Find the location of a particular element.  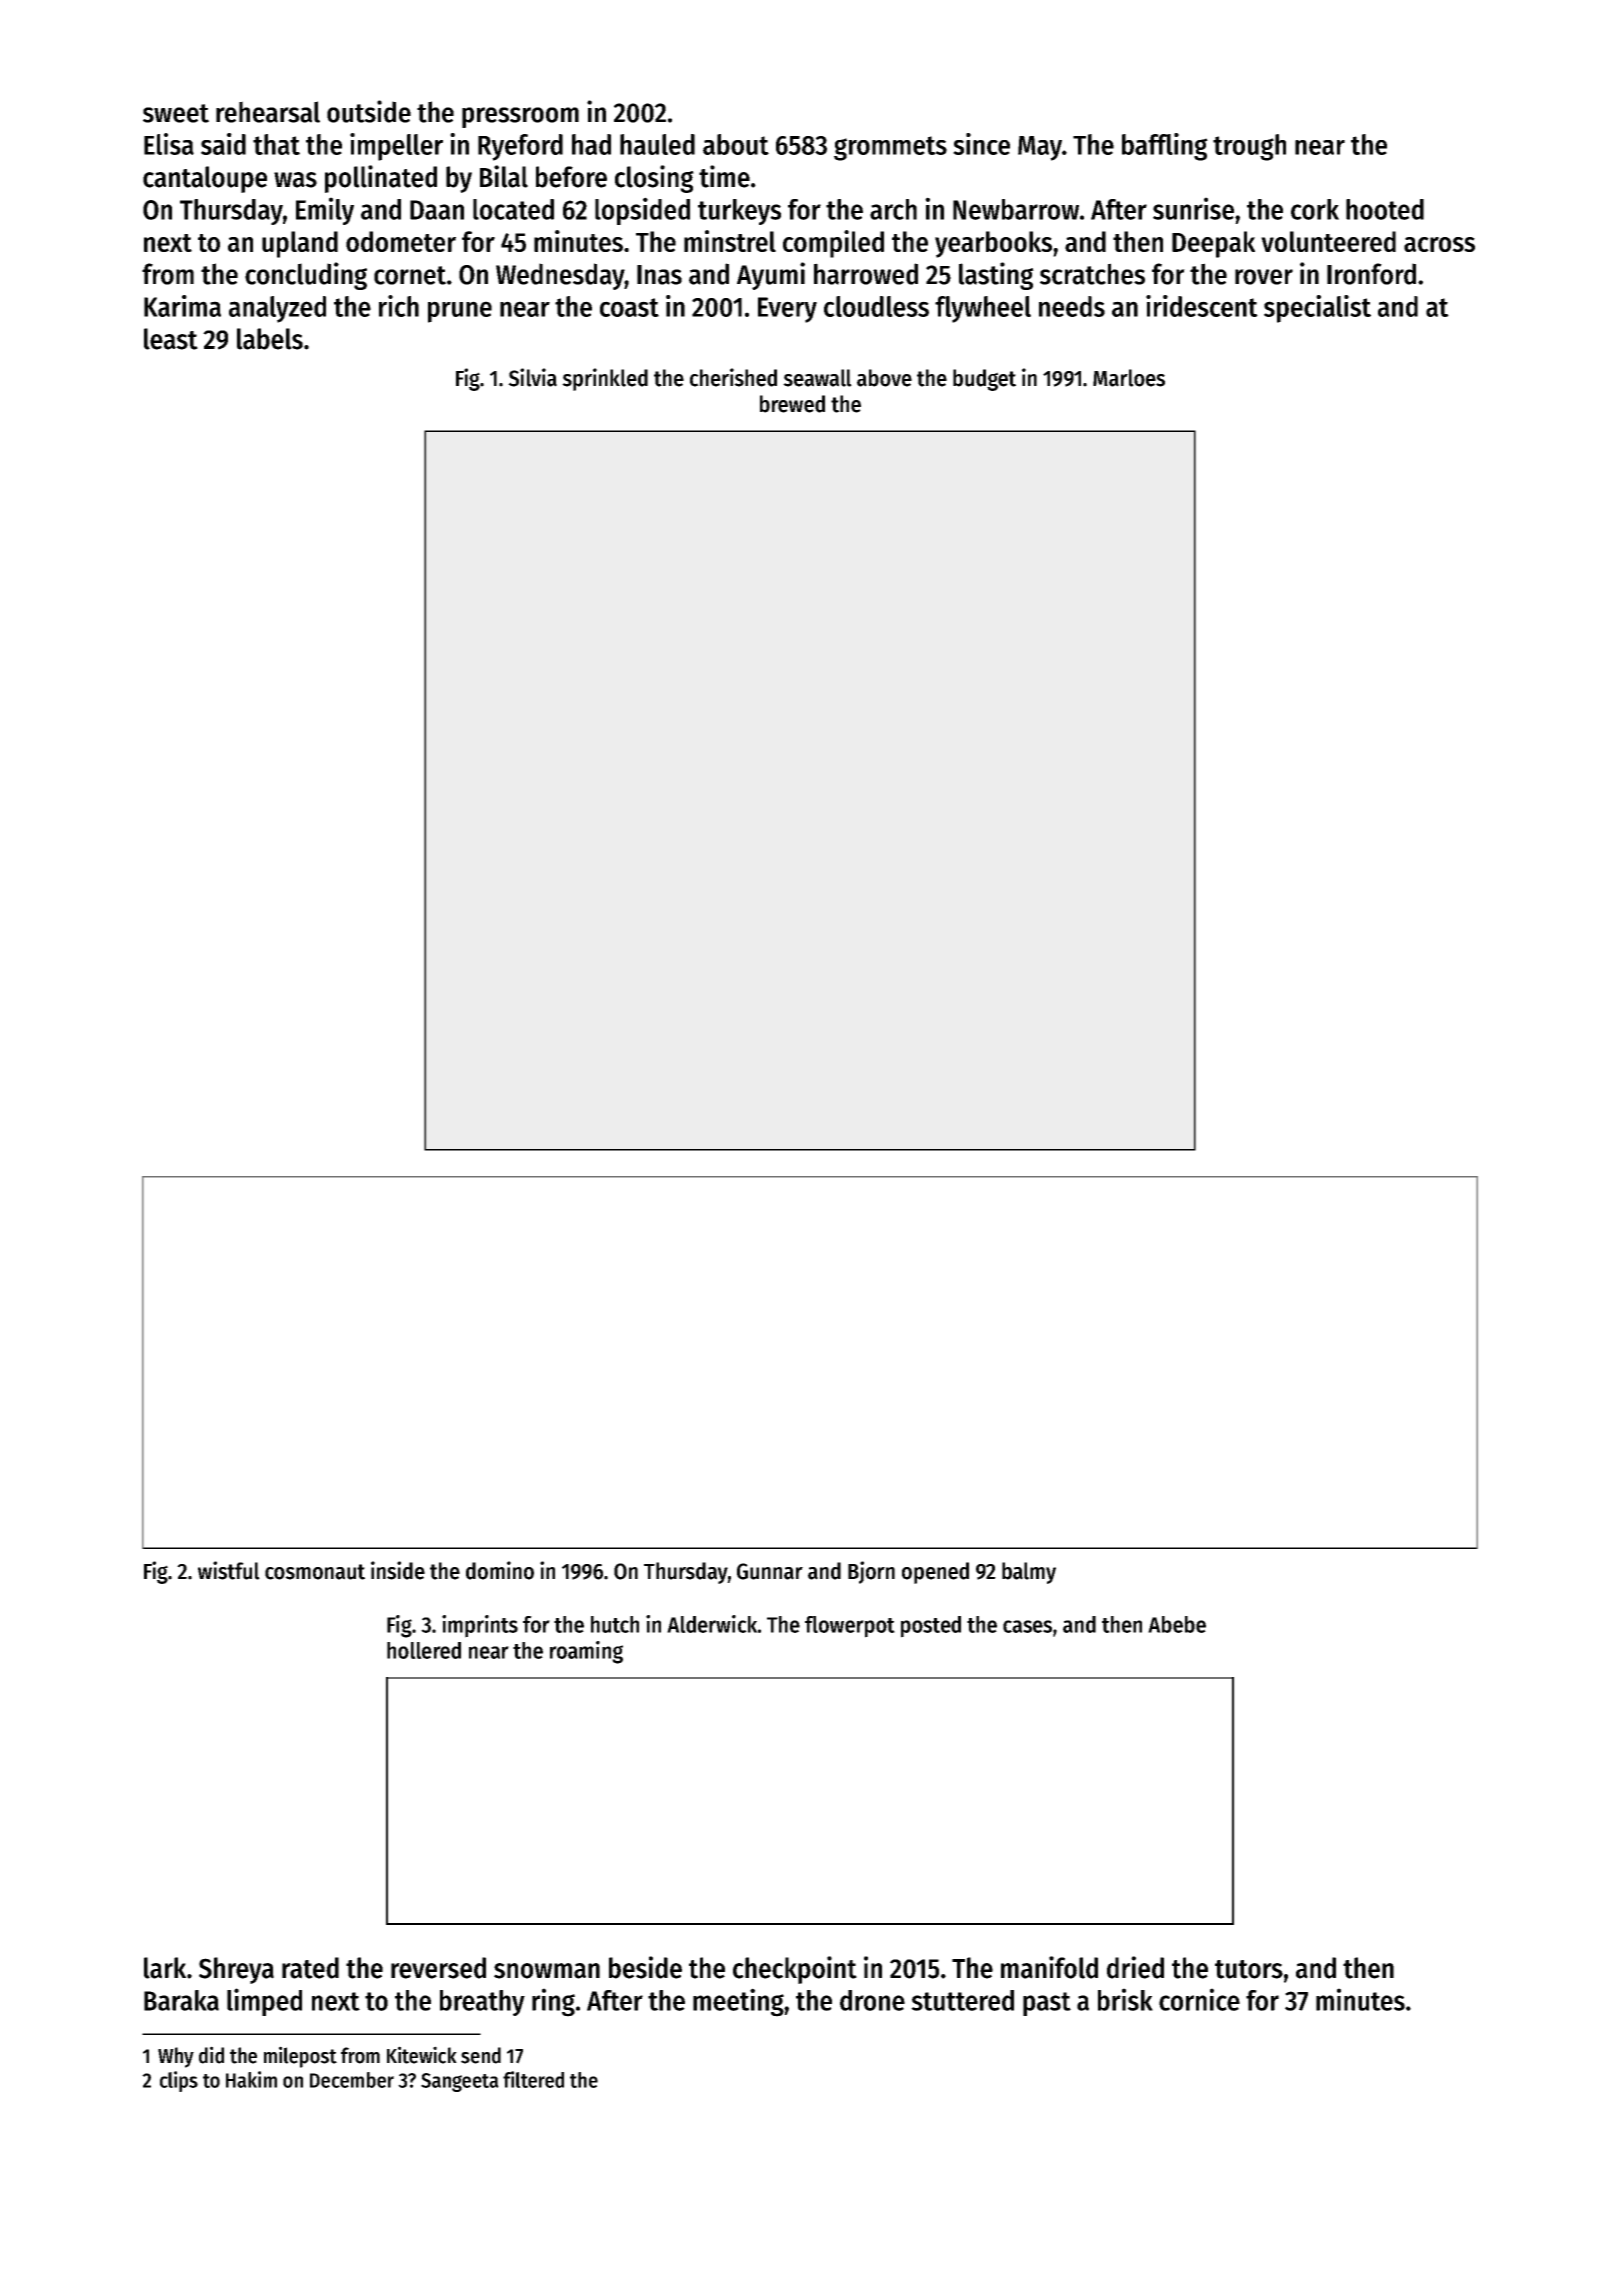

balmy is located at coordinates (1029, 1573).
